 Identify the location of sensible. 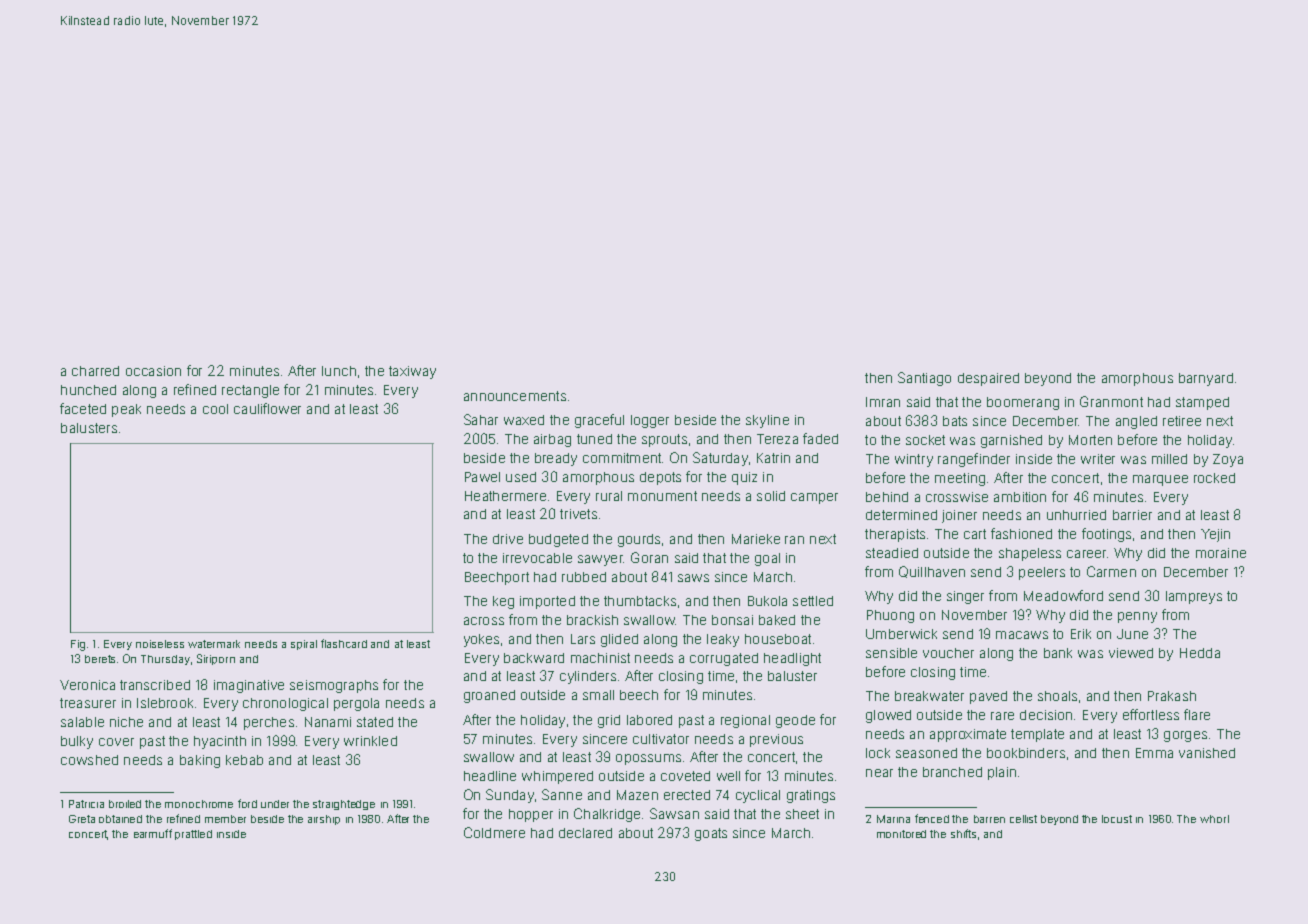
(891, 653).
